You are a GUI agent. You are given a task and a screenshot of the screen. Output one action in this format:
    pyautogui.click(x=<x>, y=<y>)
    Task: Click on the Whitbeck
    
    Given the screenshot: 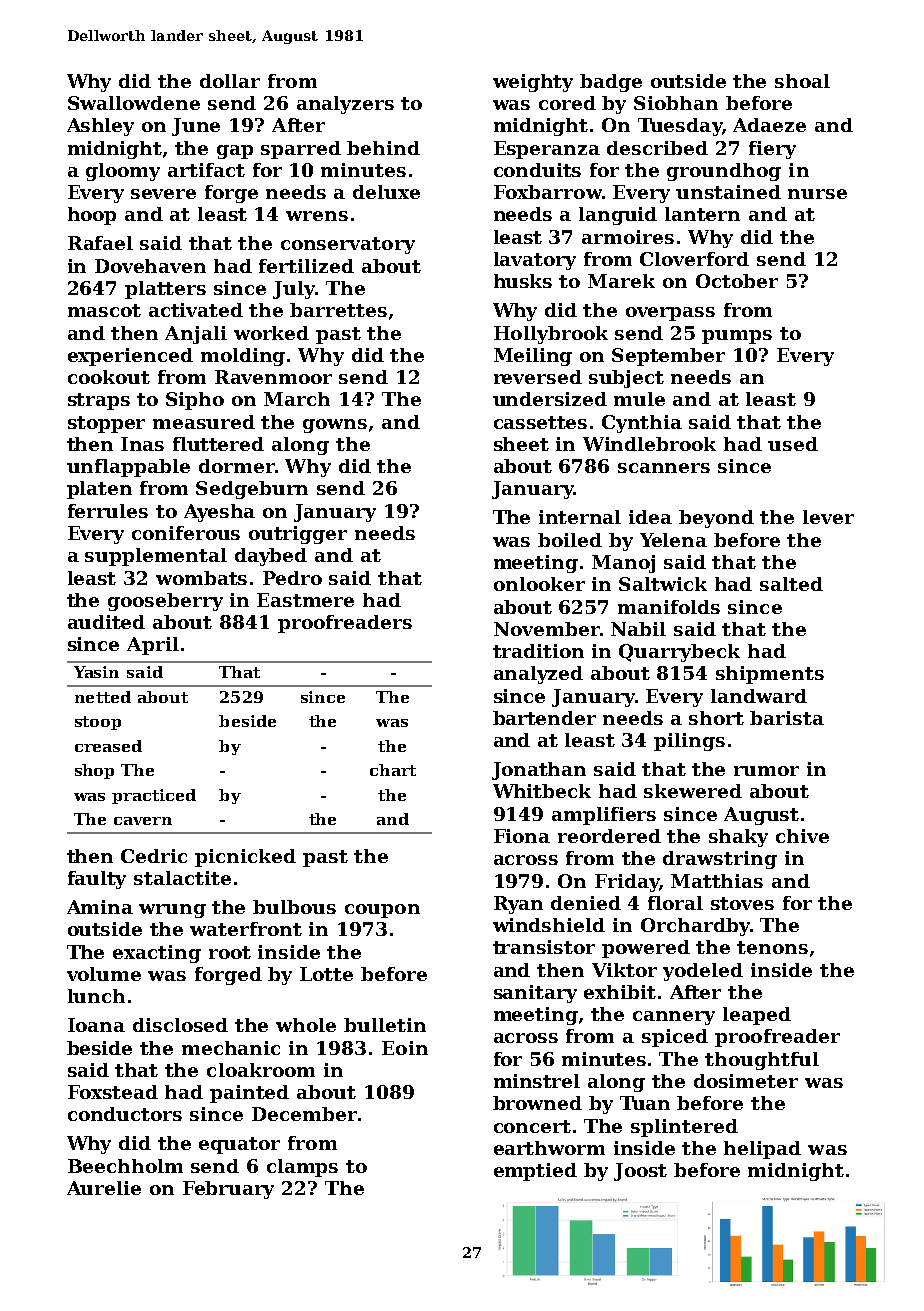 What is the action you would take?
    pyautogui.click(x=542, y=791)
